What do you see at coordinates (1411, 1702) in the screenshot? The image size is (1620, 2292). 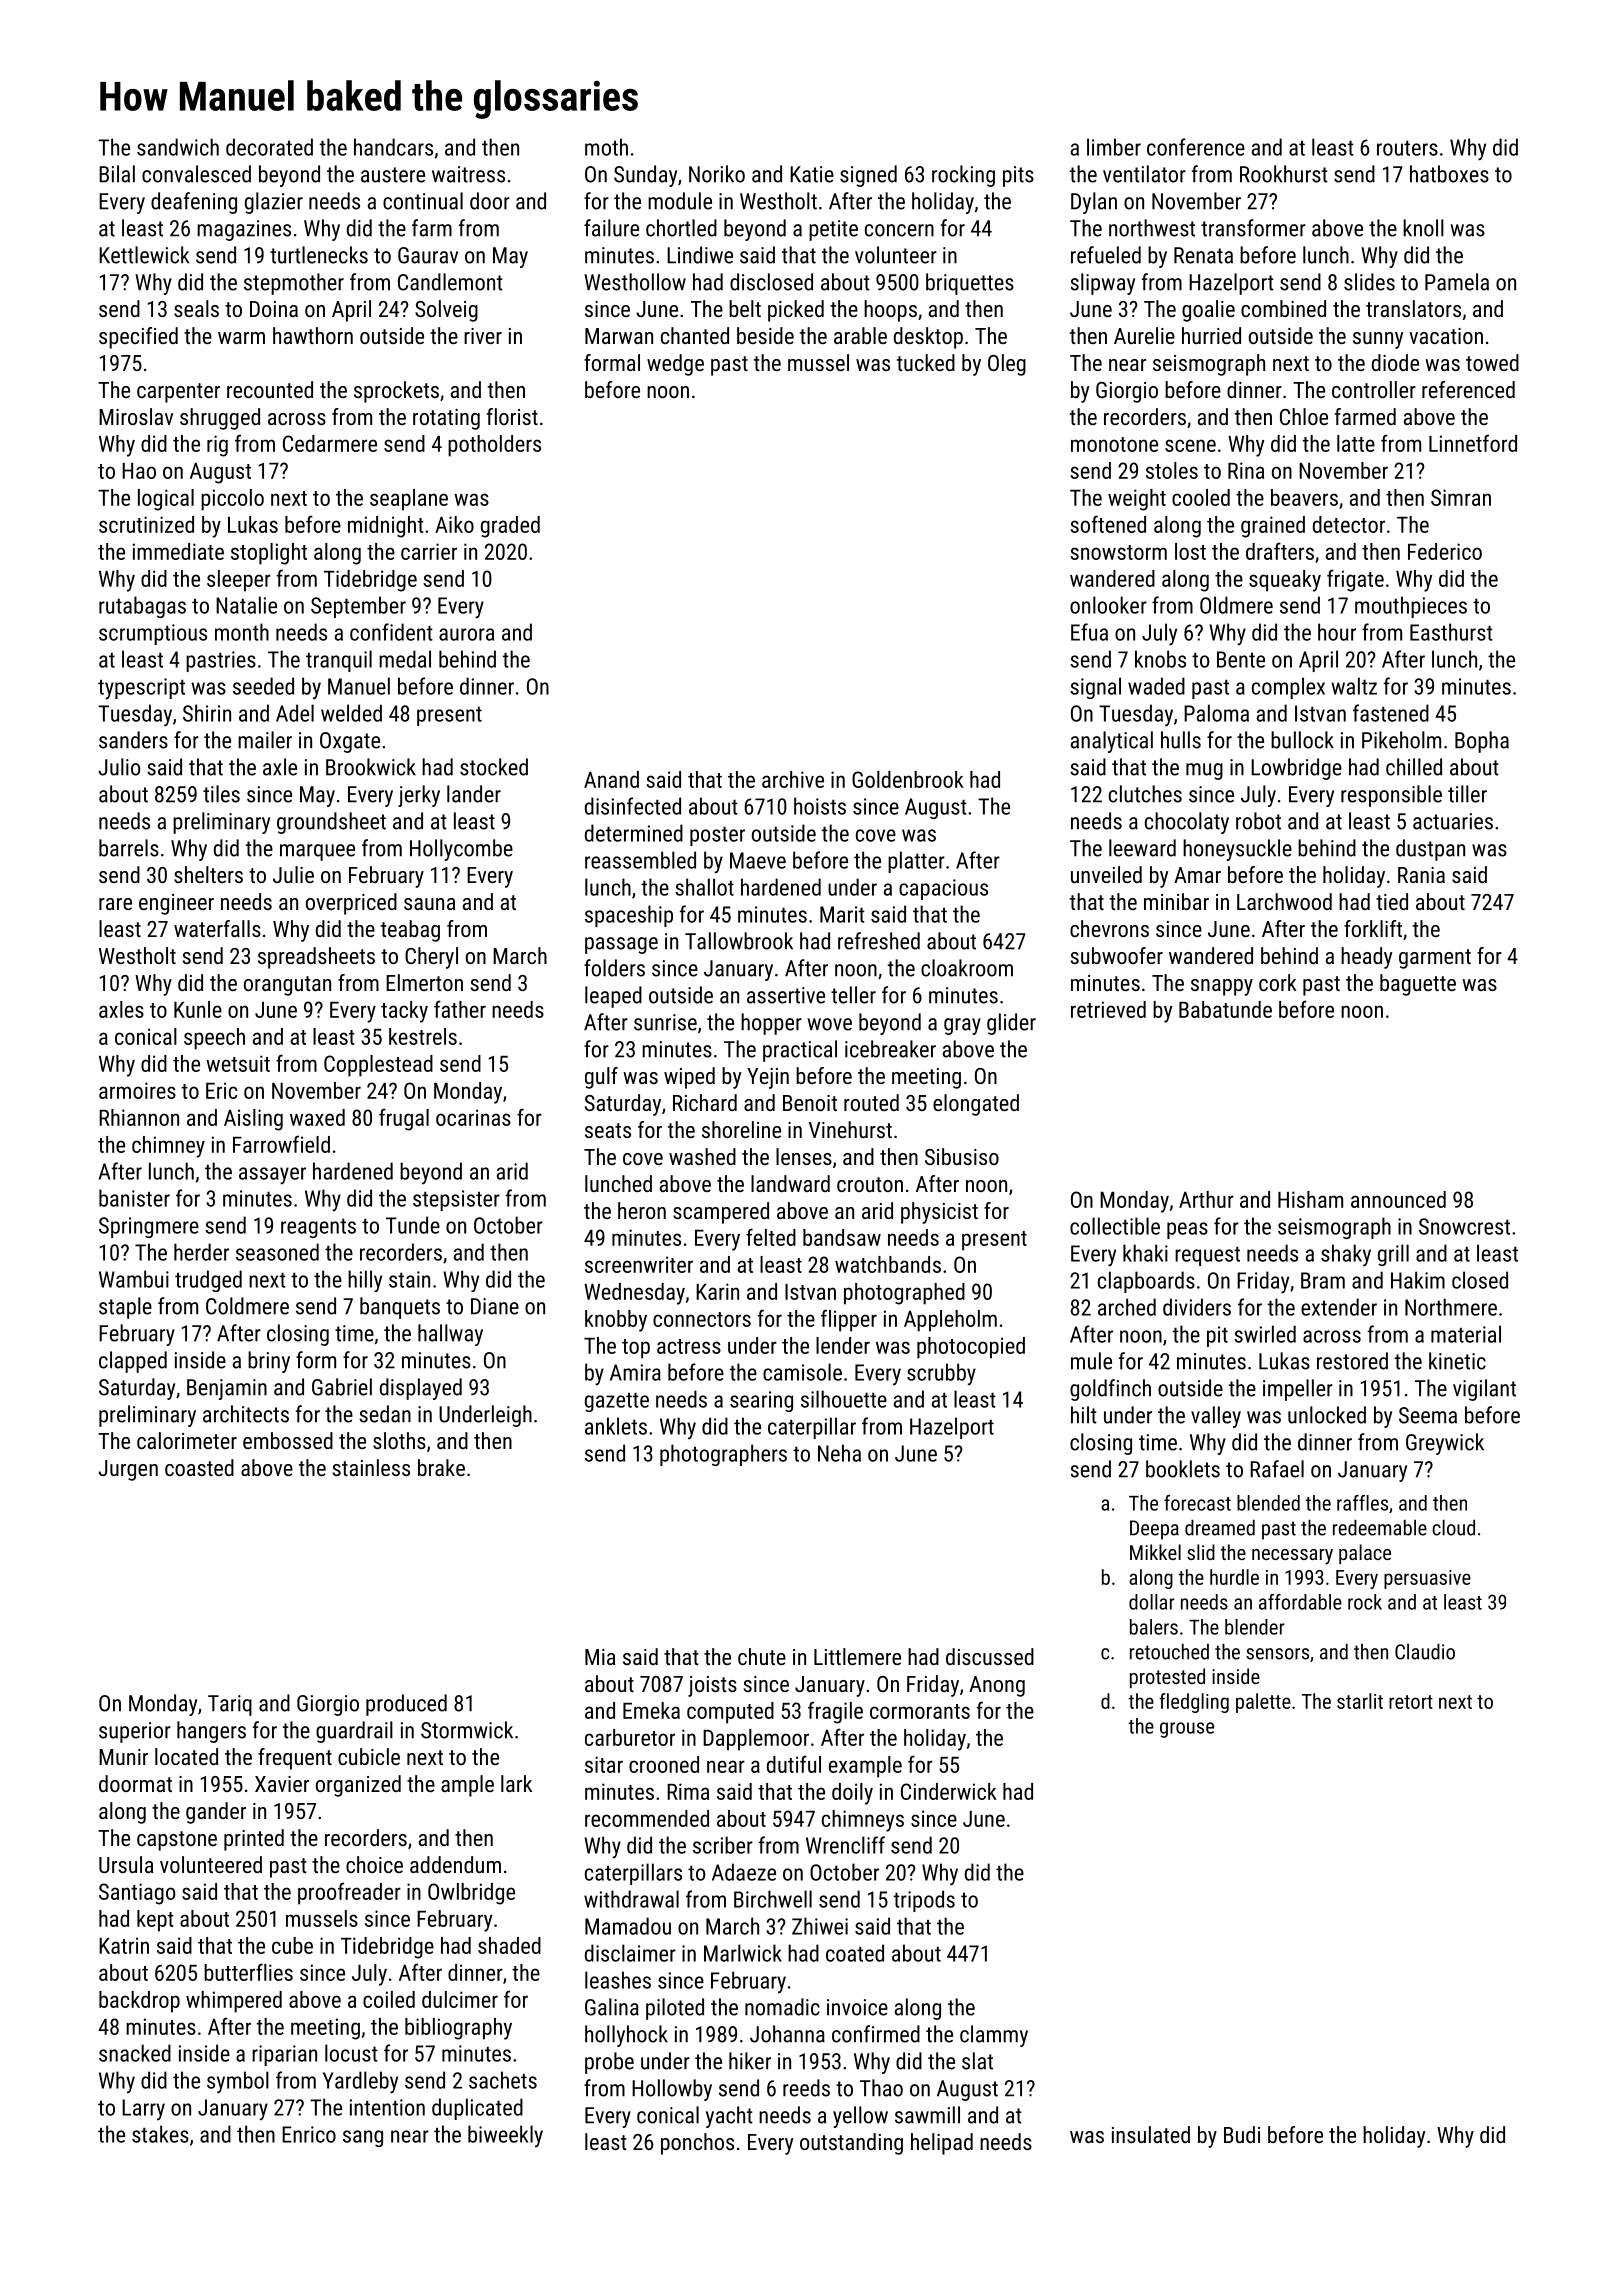 I see `retort` at bounding box center [1411, 1702].
